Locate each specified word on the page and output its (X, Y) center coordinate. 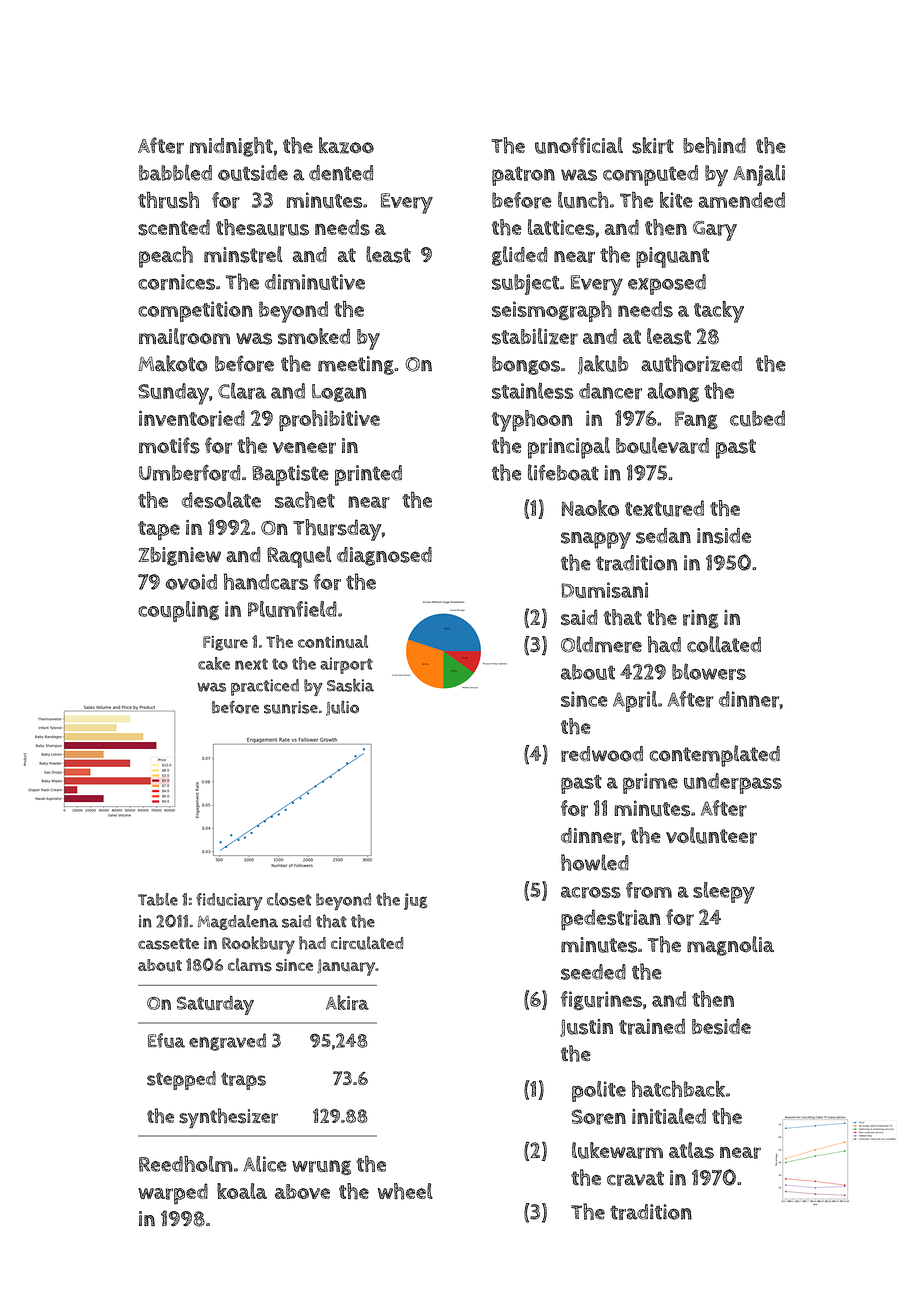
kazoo (346, 145)
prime (650, 783)
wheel (405, 1191)
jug (415, 901)
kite (676, 200)
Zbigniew (179, 556)
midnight (231, 147)
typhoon (532, 421)
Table (158, 899)
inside (724, 536)
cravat (635, 1178)
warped (173, 1194)
